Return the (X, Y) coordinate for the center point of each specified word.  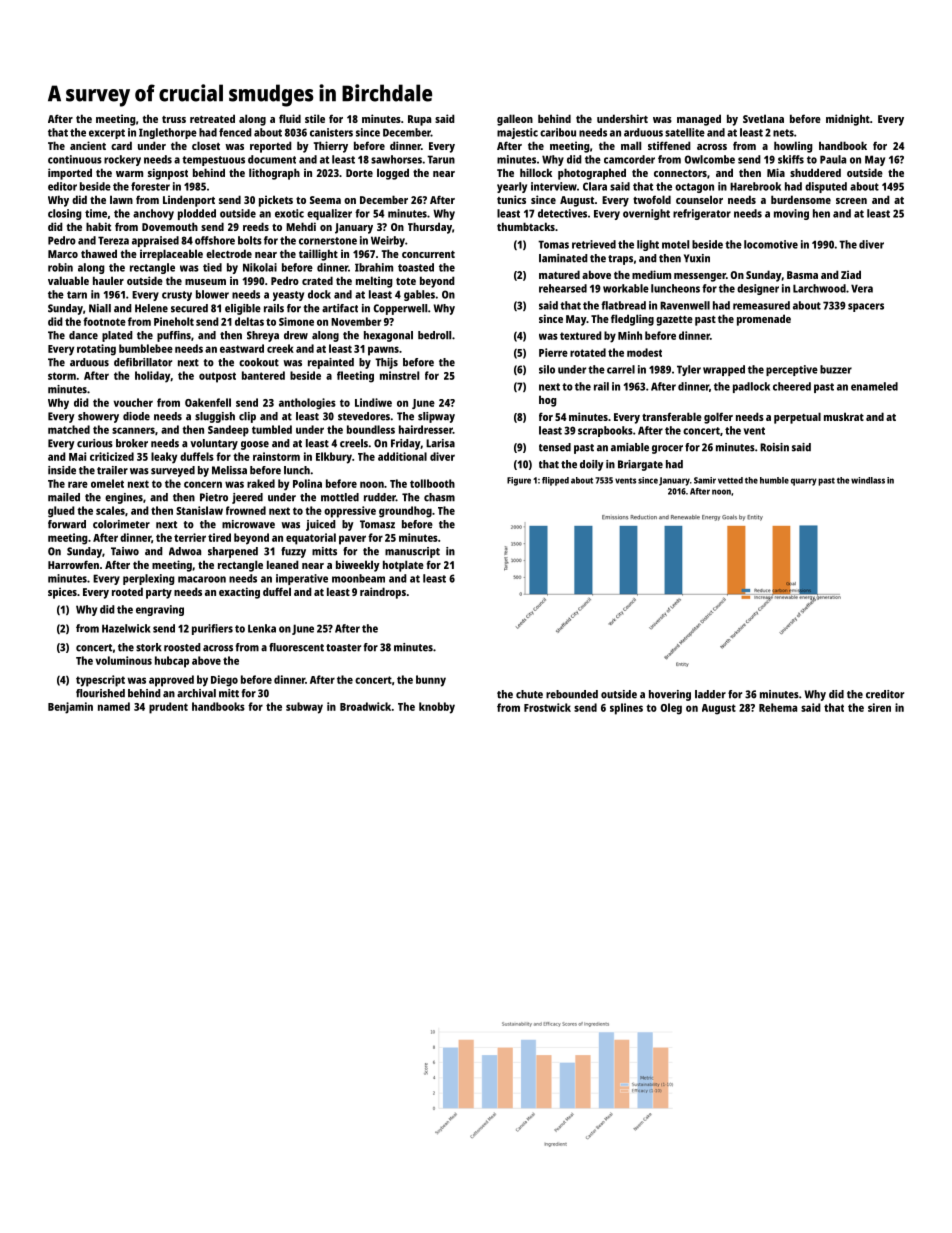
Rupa (419, 120)
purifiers (212, 629)
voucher (133, 402)
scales (110, 510)
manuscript (412, 552)
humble (774, 480)
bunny (431, 681)
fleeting (355, 377)
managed (699, 120)
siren (879, 707)
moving (791, 214)
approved (171, 681)
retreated (212, 118)
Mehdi (301, 226)
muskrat (844, 416)
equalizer (329, 214)
